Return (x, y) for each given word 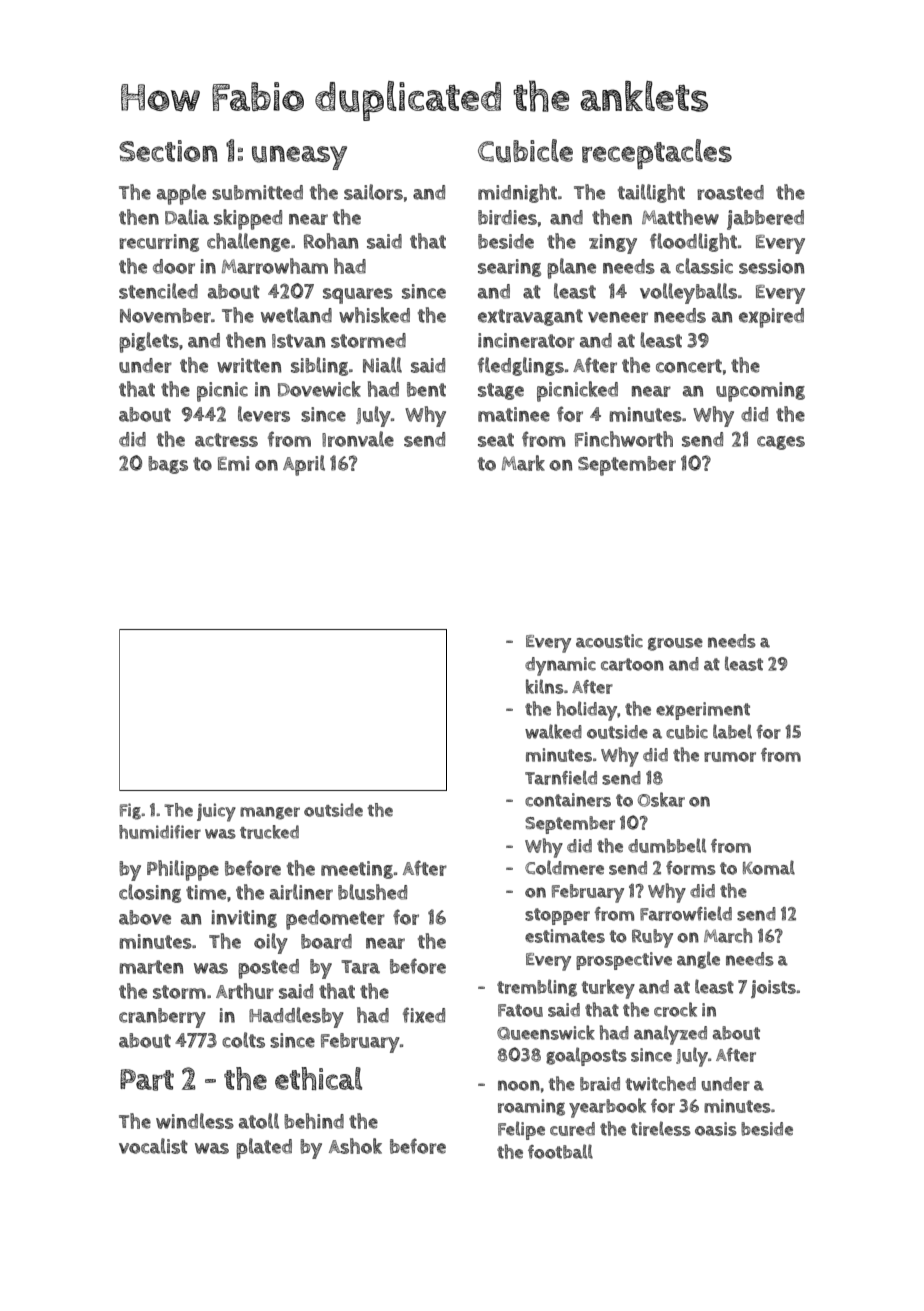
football (560, 1151)
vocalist (153, 1146)
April (304, 465)
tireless (661, 1128)
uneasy (299, 157)
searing (509, 268)
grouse (675, 644)
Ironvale (358, 439)
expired (771, 318)
